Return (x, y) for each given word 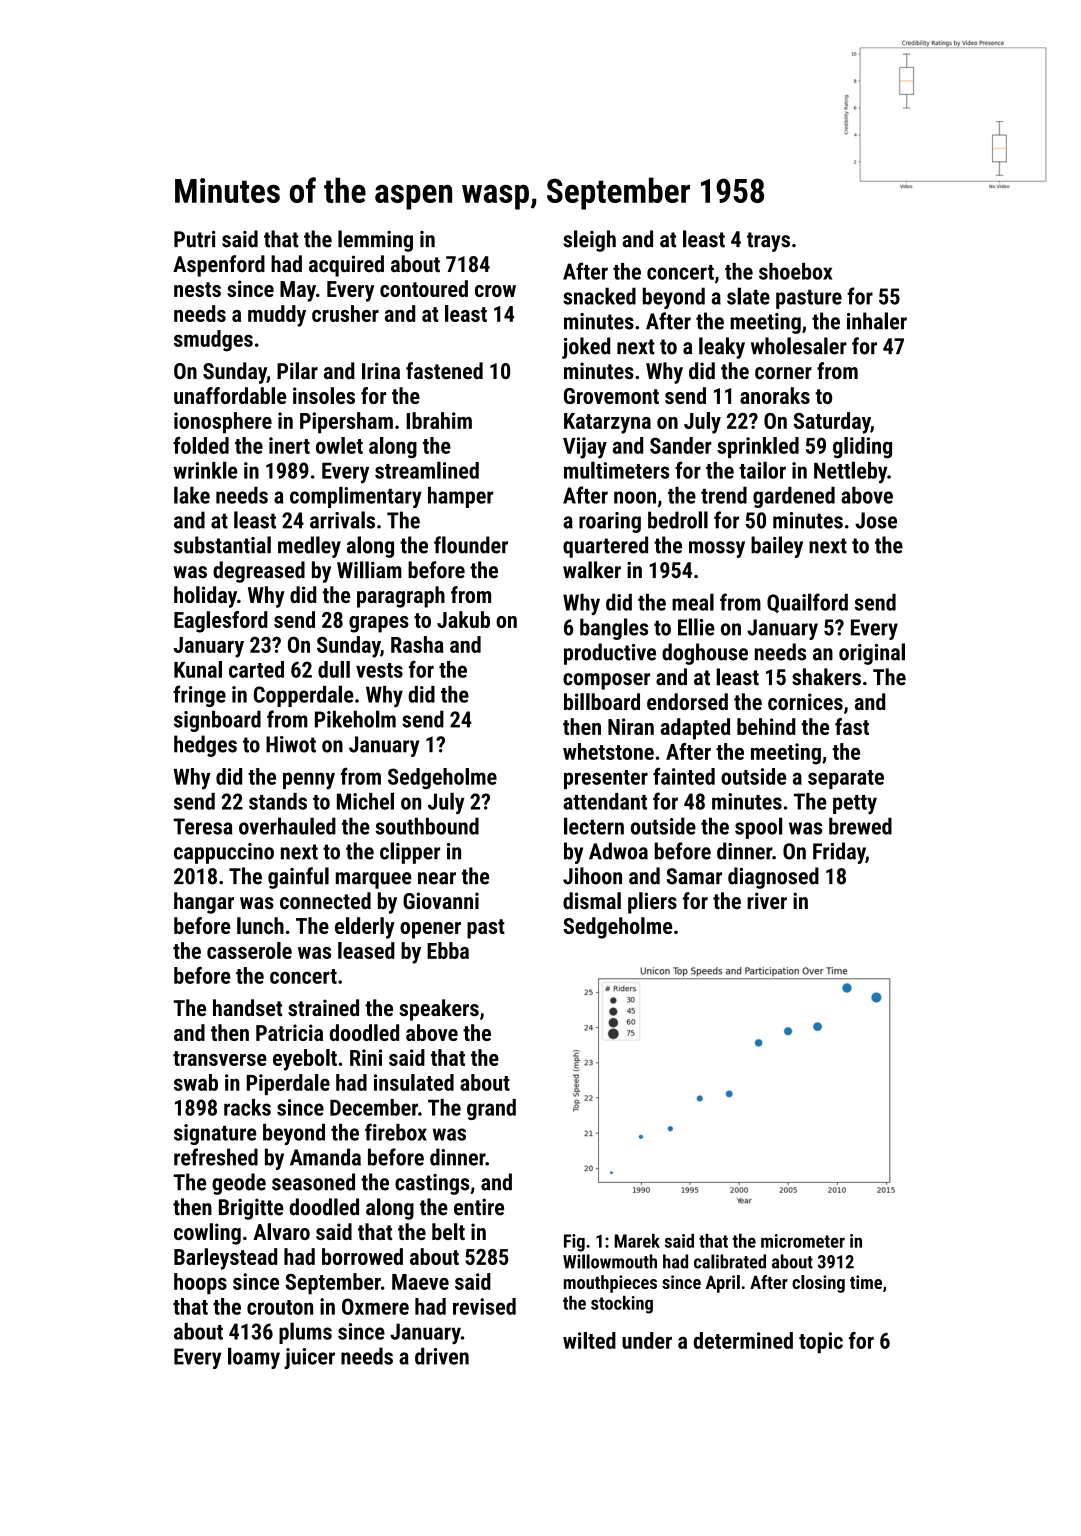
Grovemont (611, 396)
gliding (862, 448)
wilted (589, 1340)
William (369, 570)
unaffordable (230, 395)
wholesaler (799, 346)
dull (334, 669)
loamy (254, 1358)
